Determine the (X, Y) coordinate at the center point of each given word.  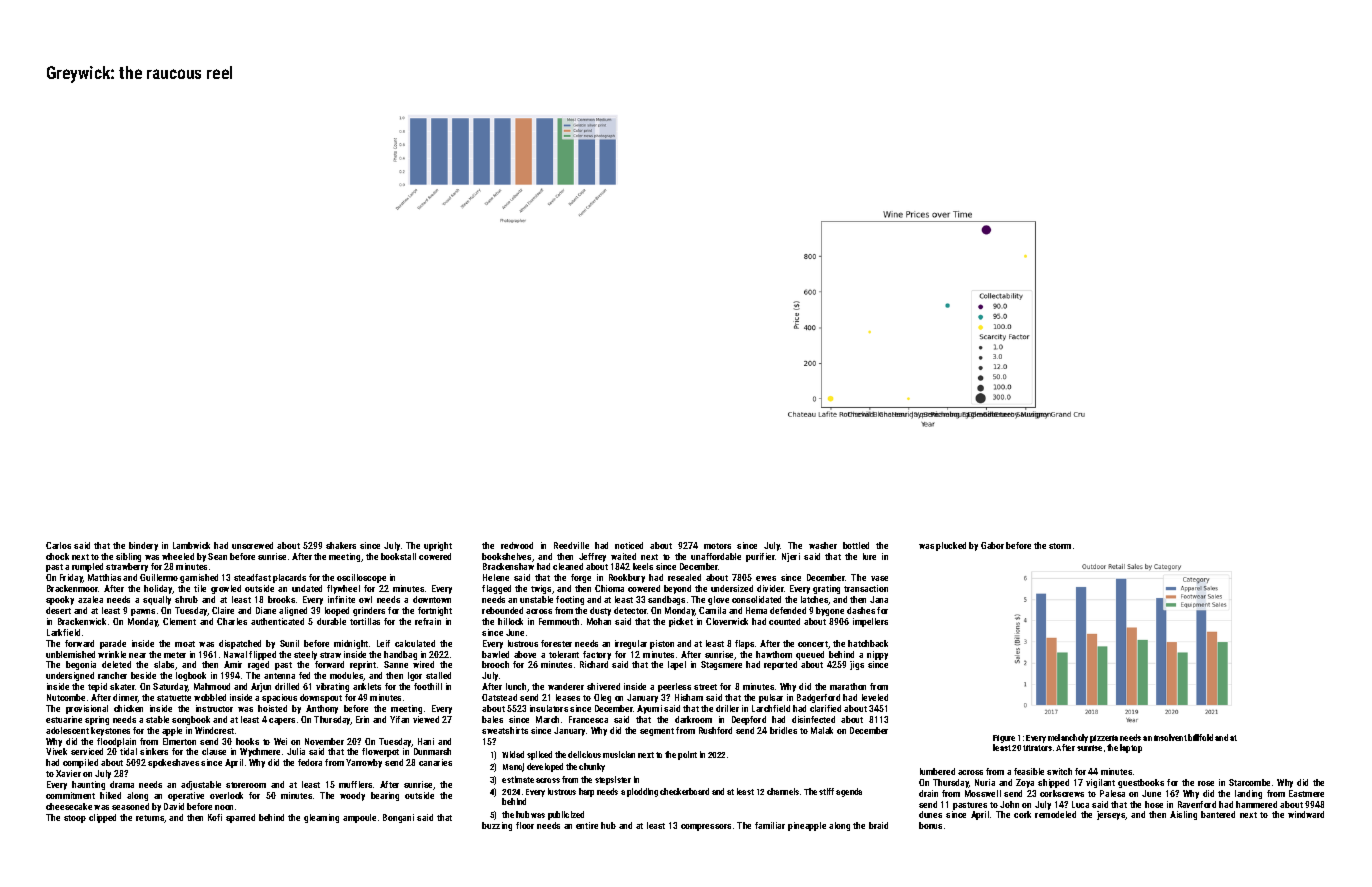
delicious (584, 754)
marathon (848, 686)
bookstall (398, 556)
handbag (400, 655)
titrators (1037, 748)
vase (879, 578)
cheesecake (69, 806)
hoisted (272, 708)
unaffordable (716, 556)
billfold (1200, 737)
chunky (592, 767)
